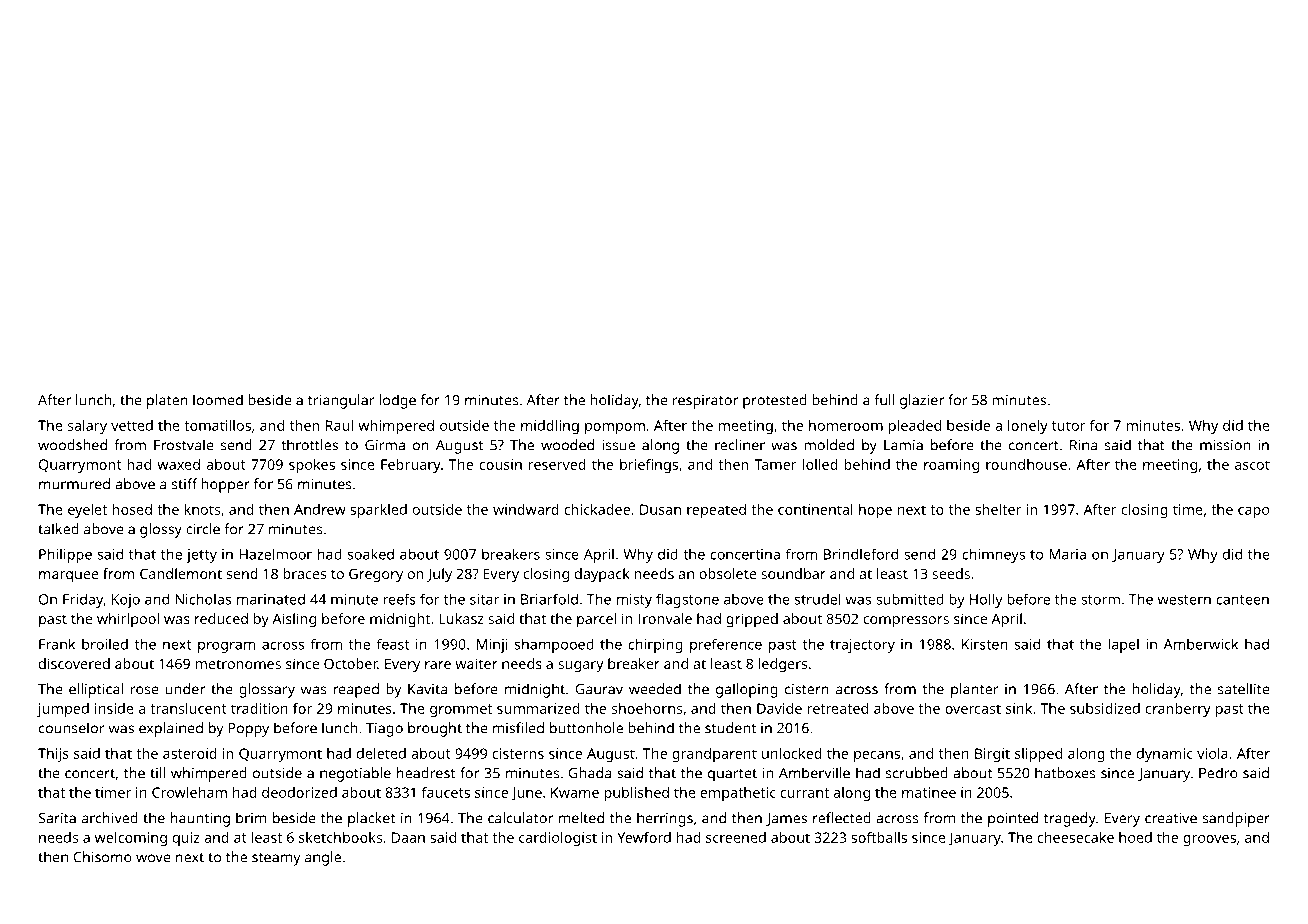 The image size is (1308, 924). What do you see at coordinates (320, 509) in the page?
I see `Andrew` at bounding box center [320, 509].
